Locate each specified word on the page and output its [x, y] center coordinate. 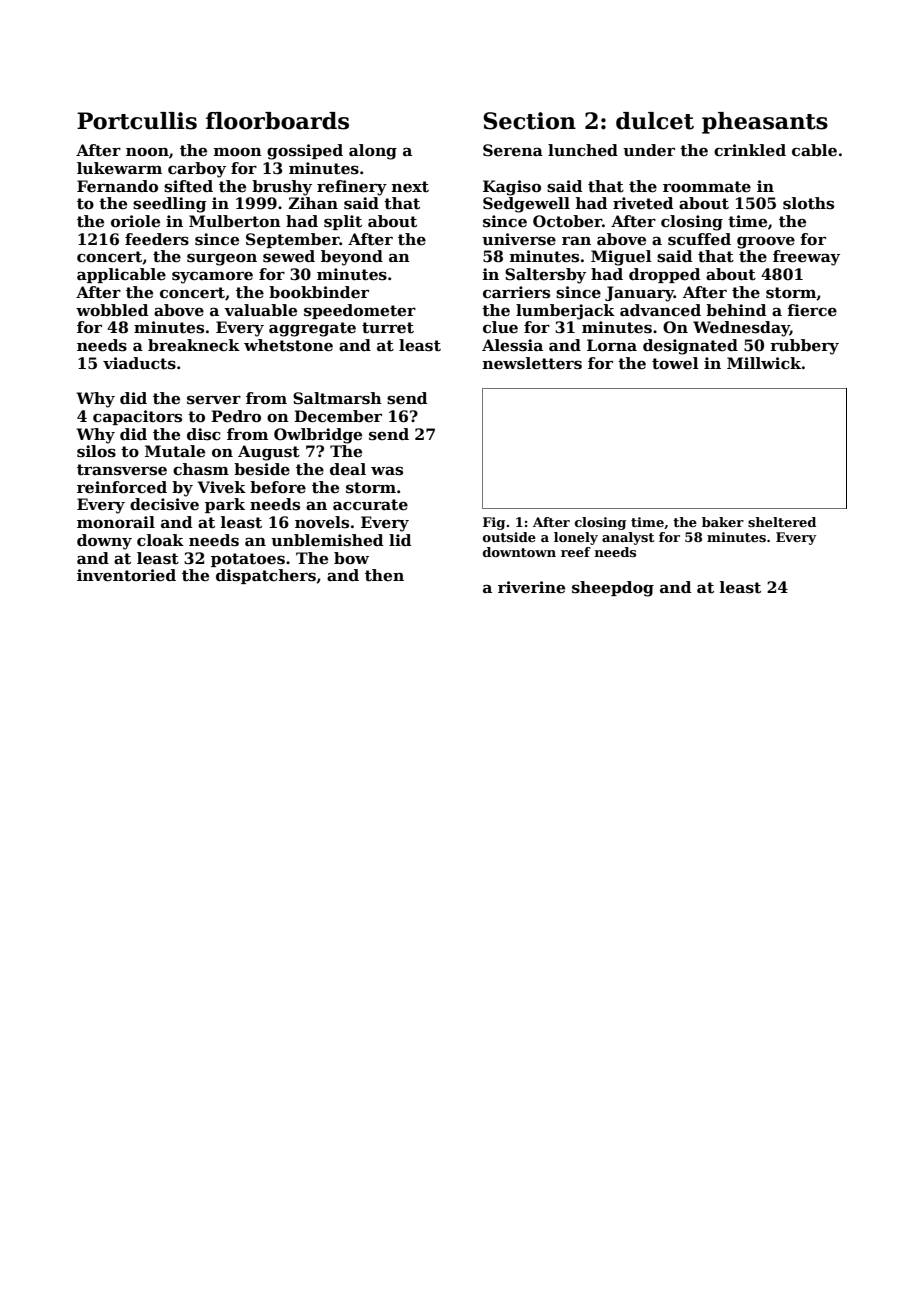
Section [529, 121]
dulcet [655, 121]
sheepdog [613, 589]
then [384, 575]
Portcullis [137, 121]
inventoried [126, 575]
